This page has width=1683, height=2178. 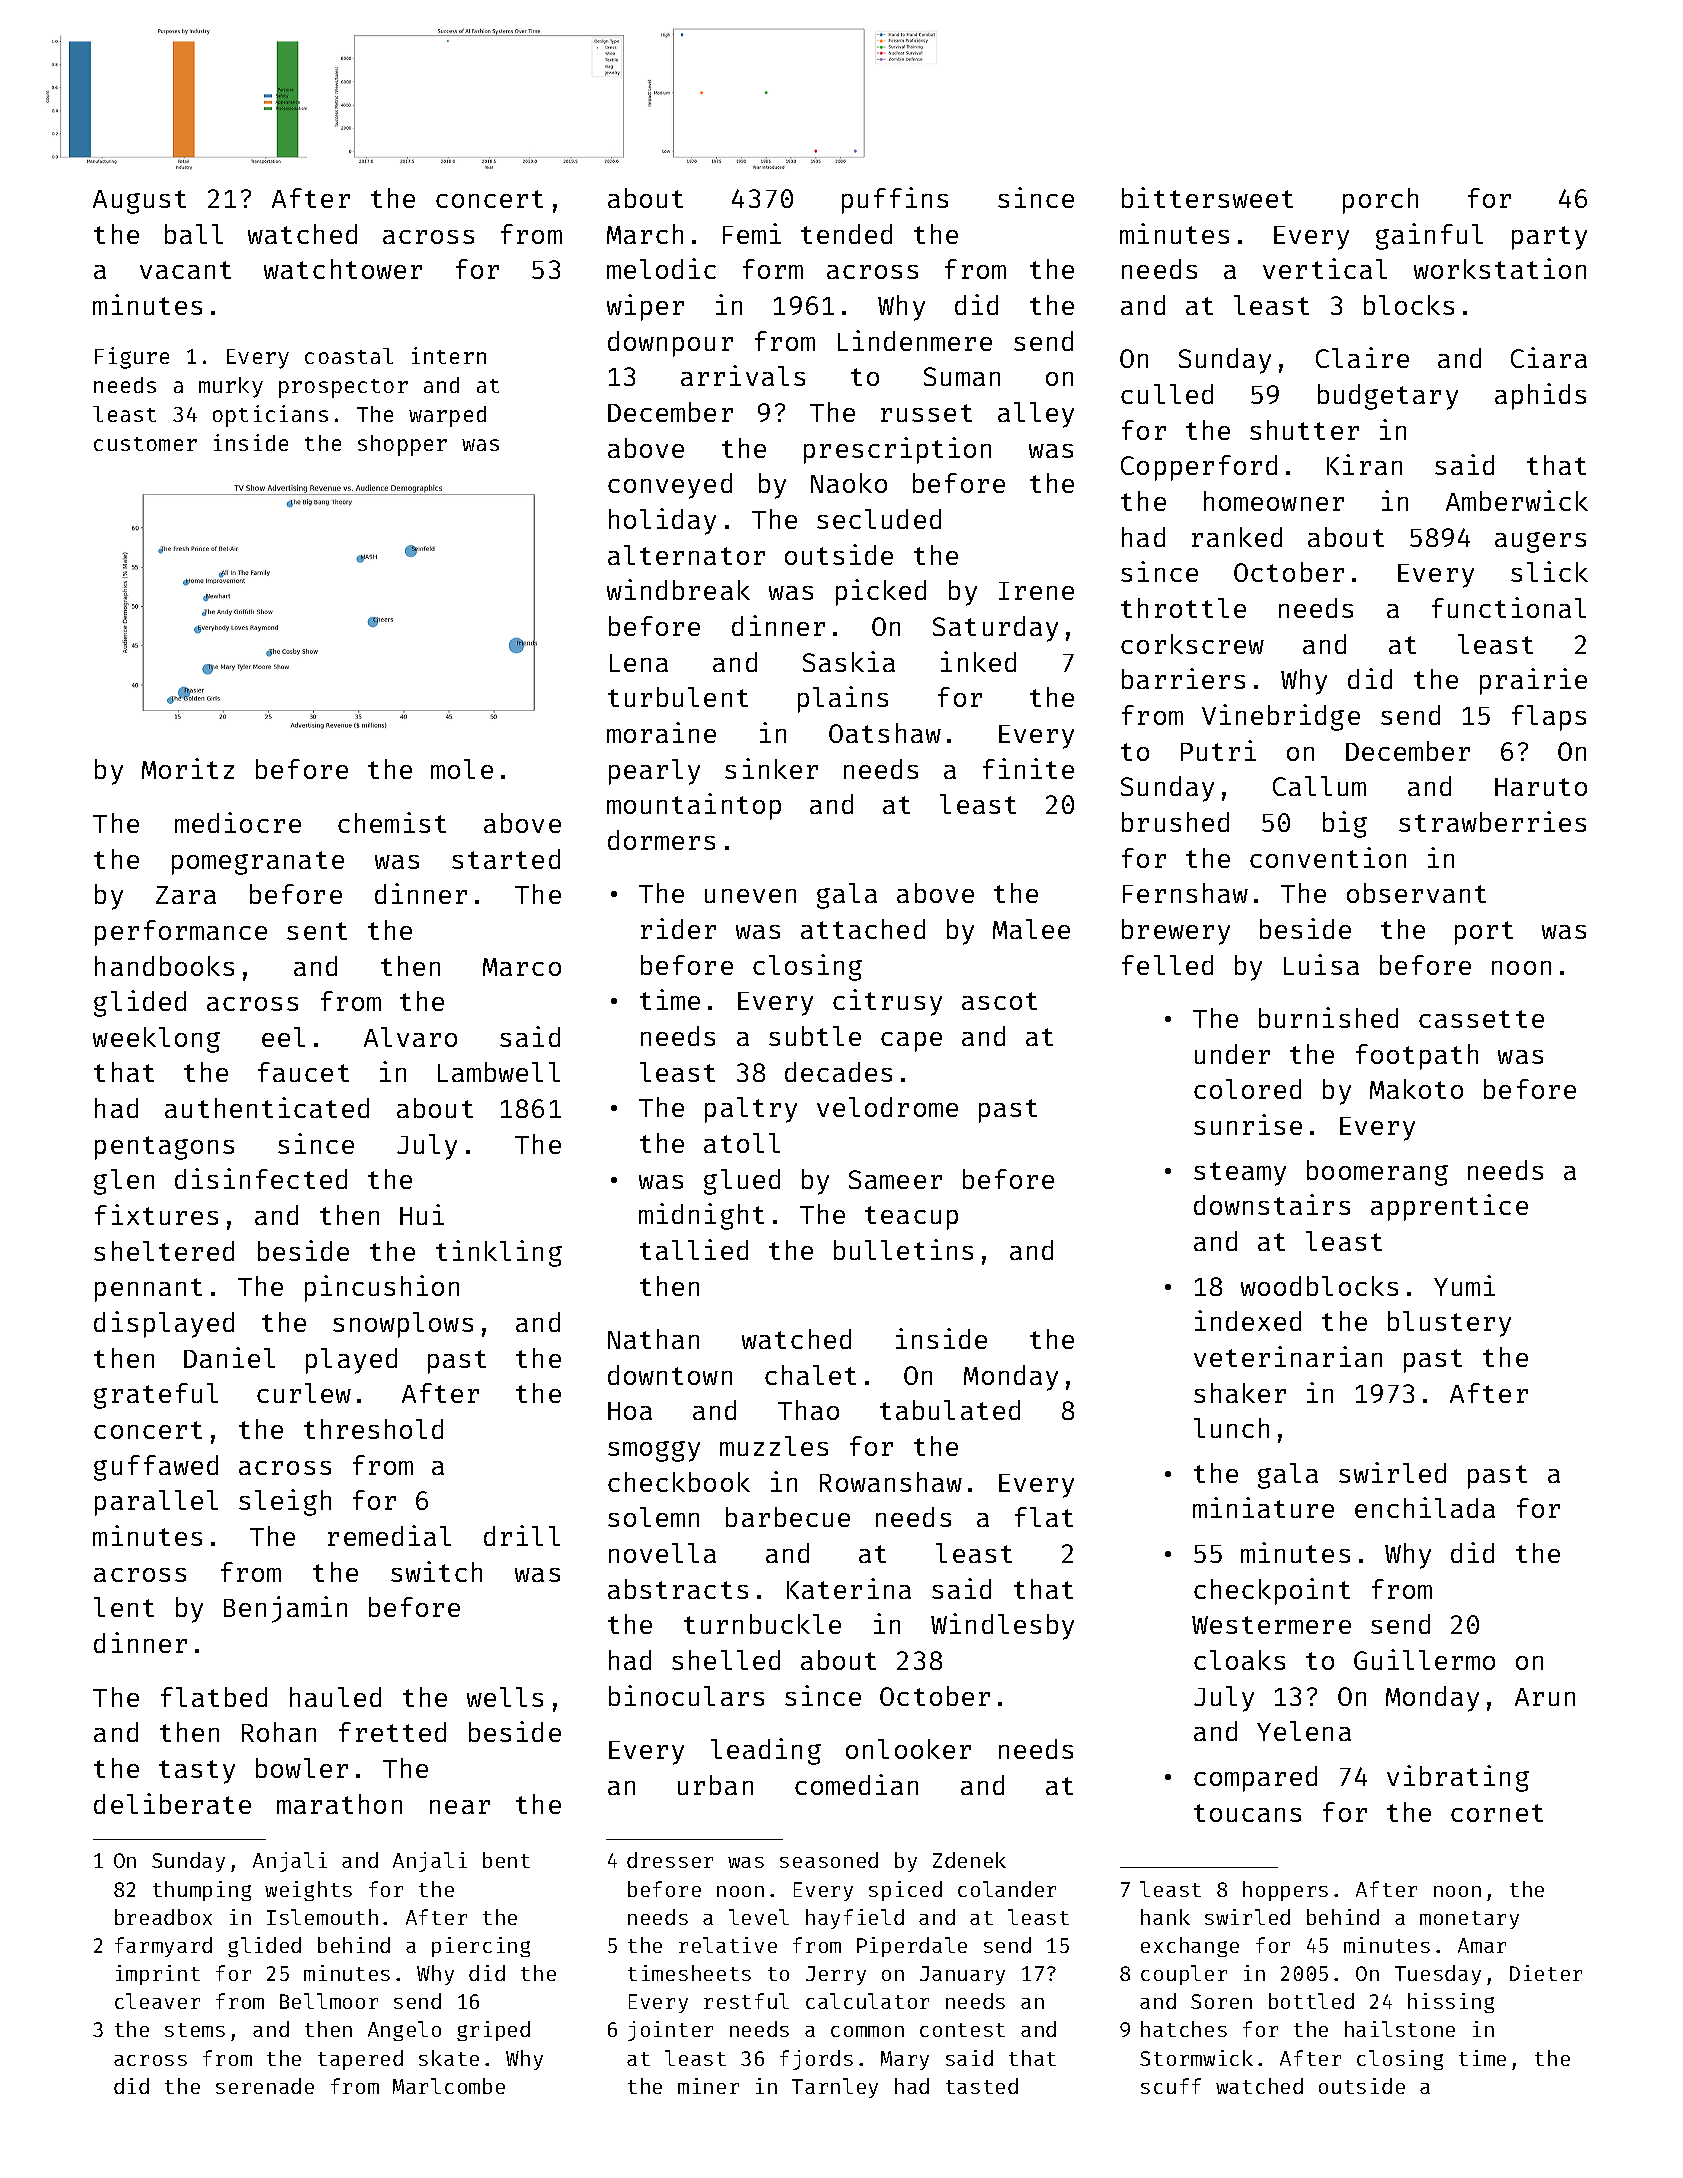 What do you see at coordinates (148, 1290) in the page?
I see `pennant` at bounding box center [148, 1290].
